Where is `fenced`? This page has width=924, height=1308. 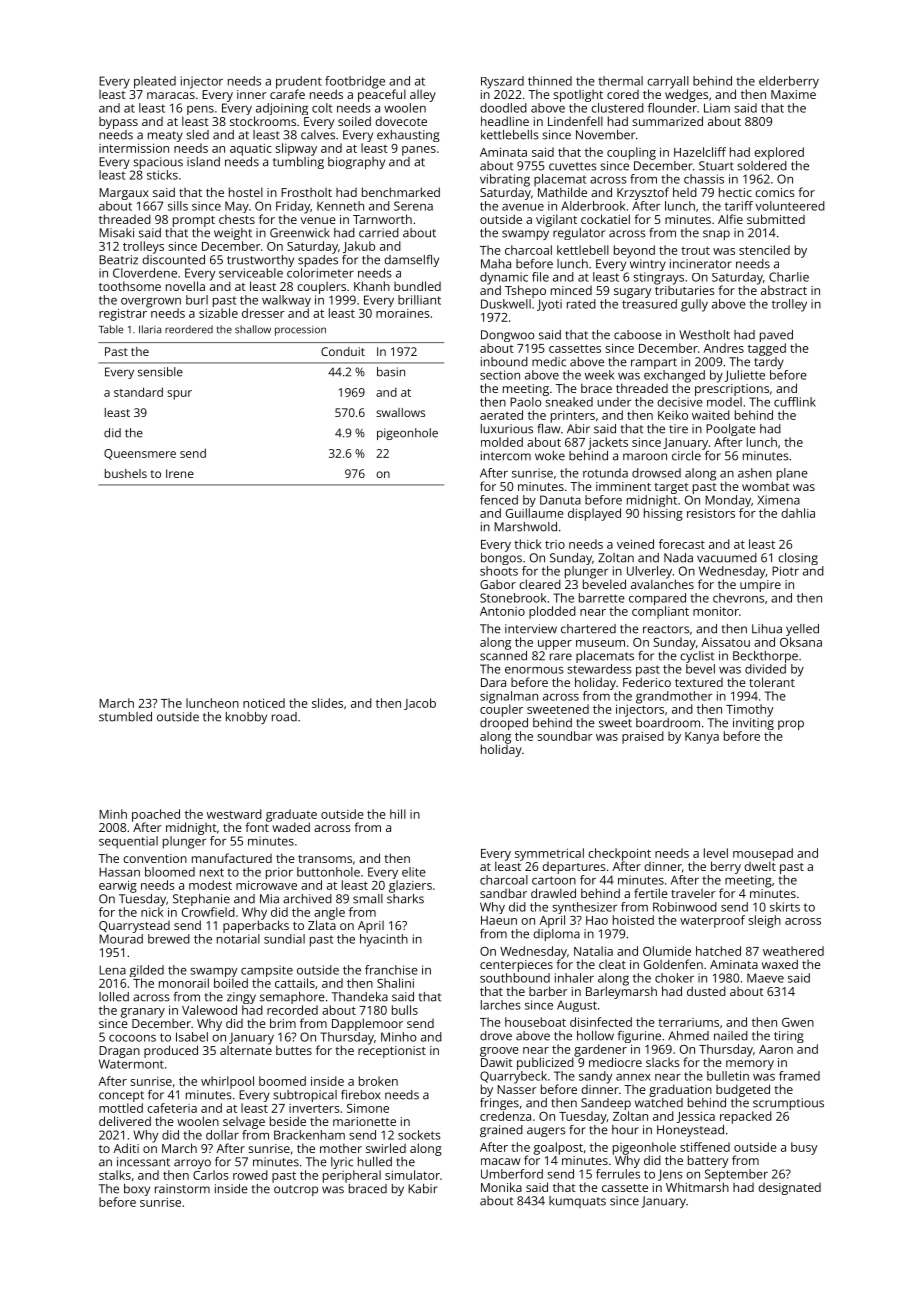
fenced is located at coordinates (499, 500).
